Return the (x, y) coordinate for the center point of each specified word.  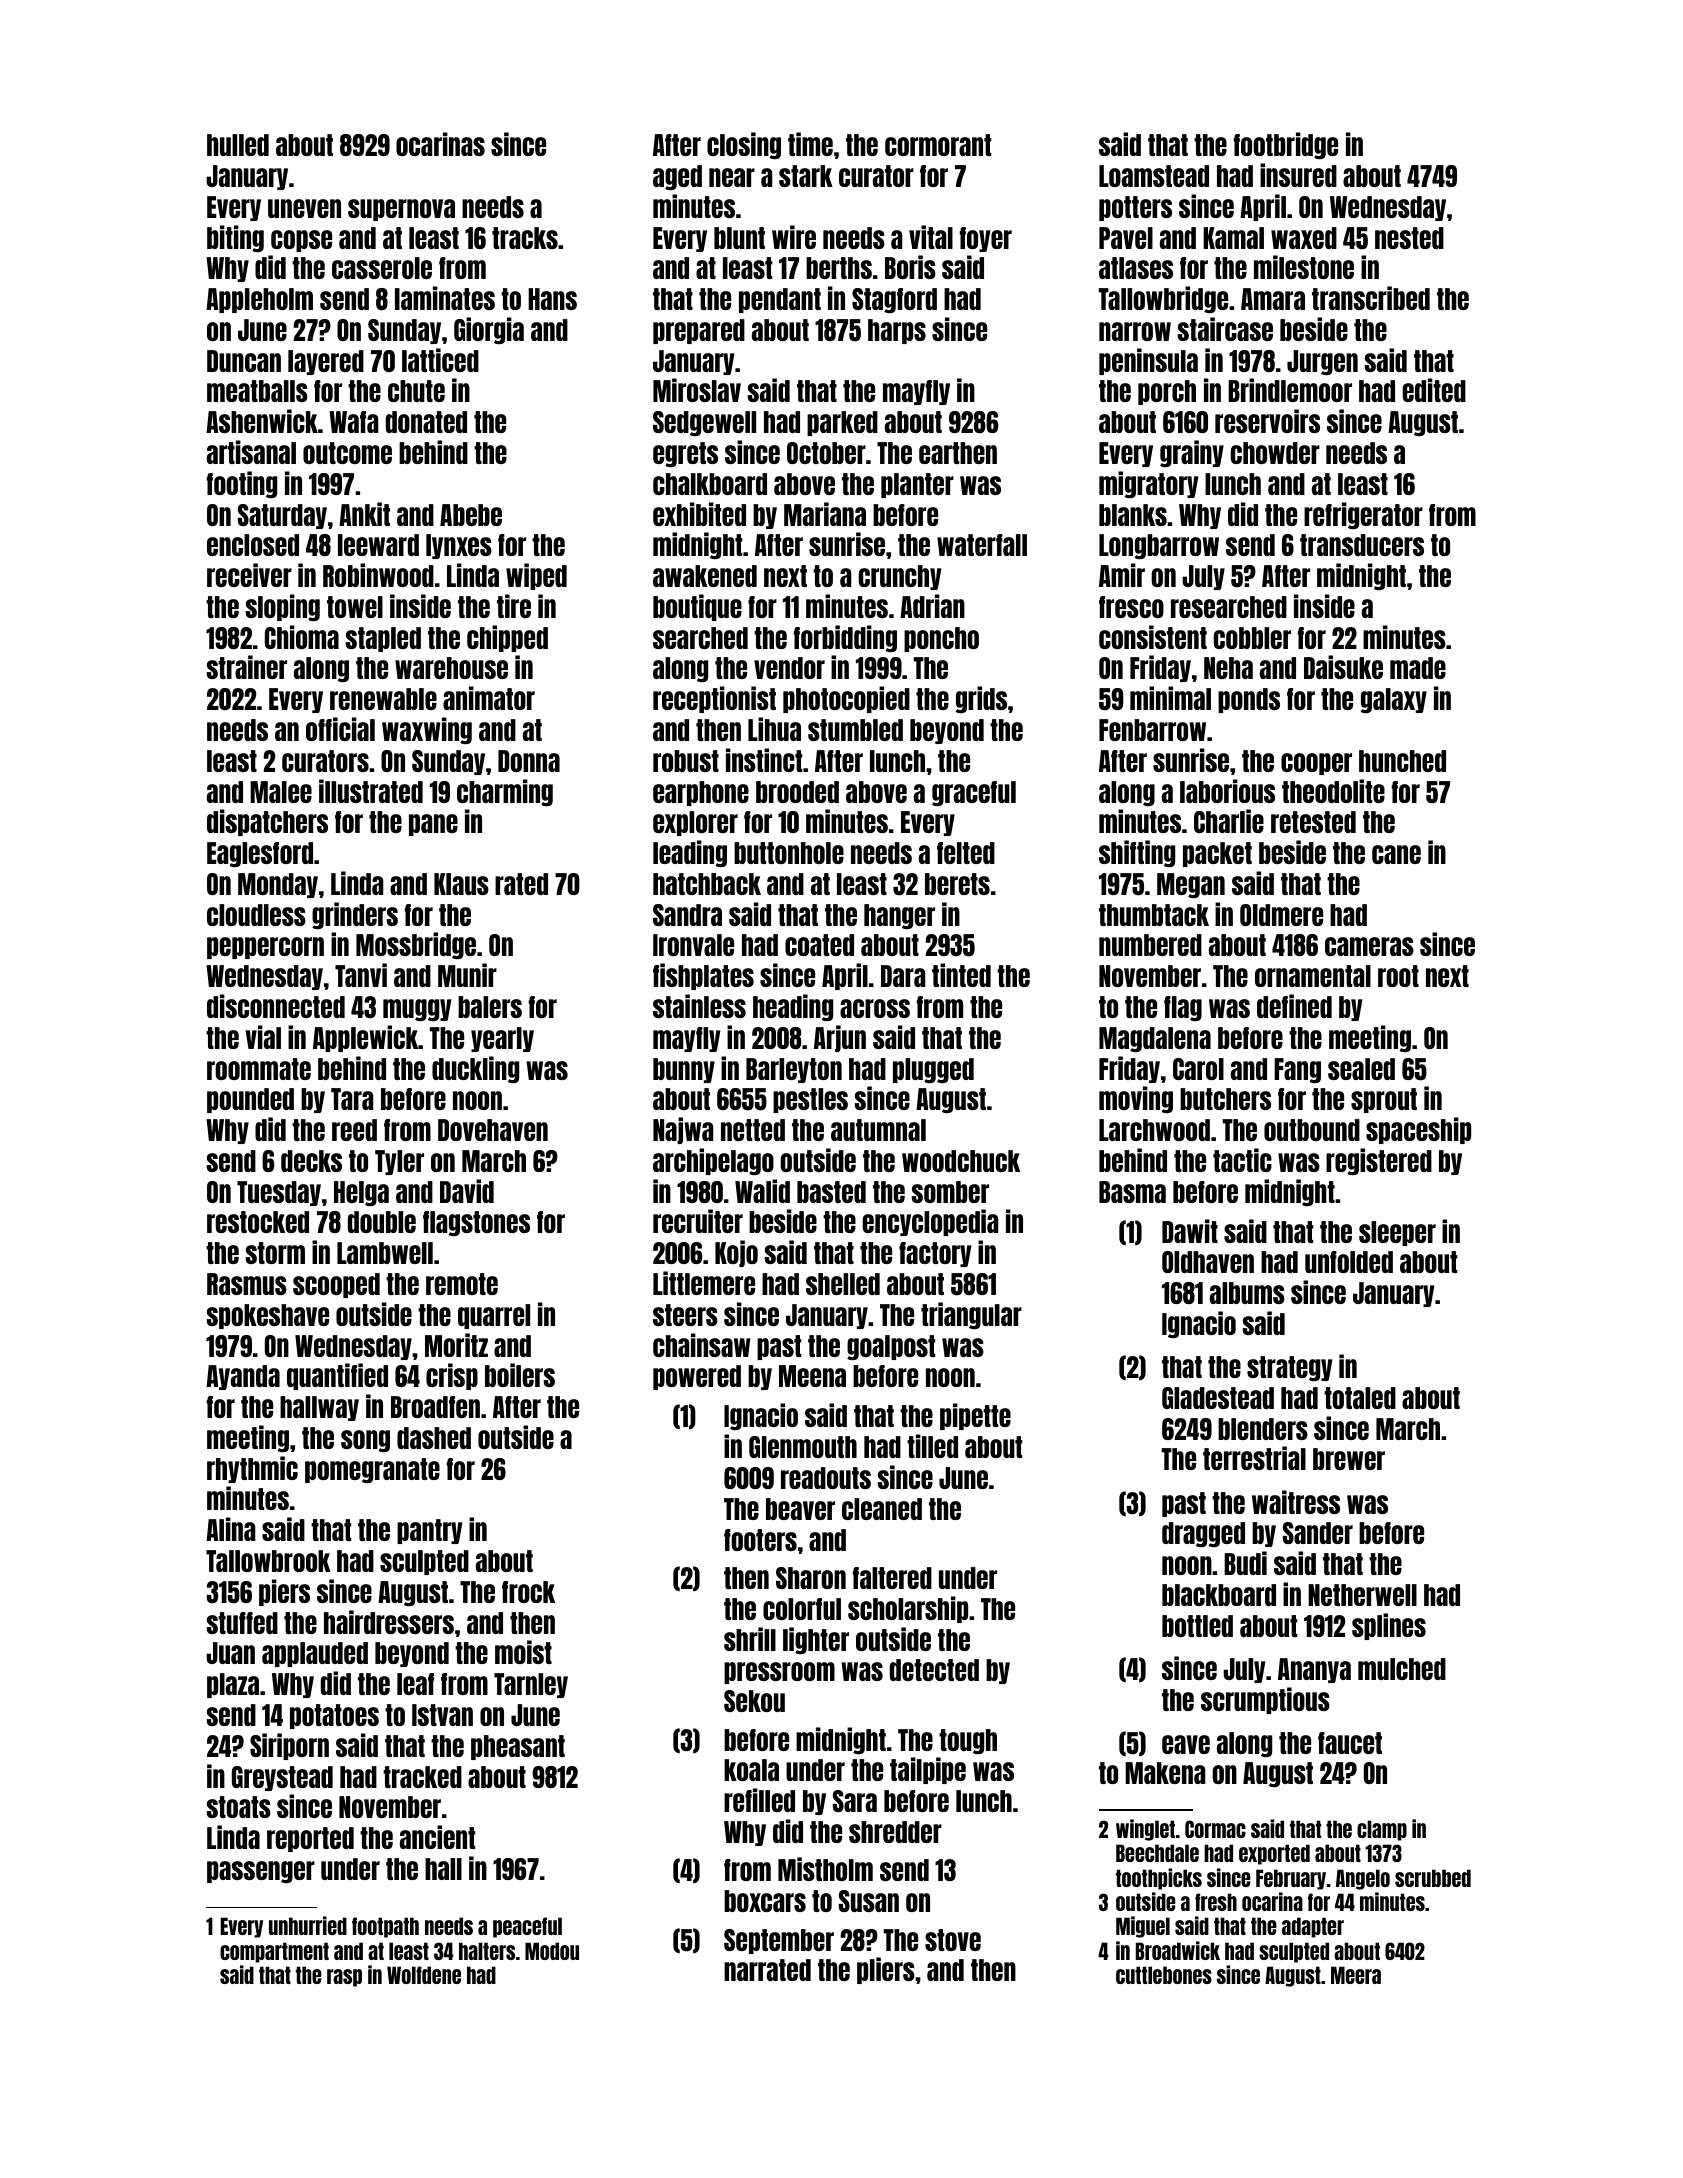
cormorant (938, 145)
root (1398, 976)
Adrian (932, 606)
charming (505, 792)
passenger (261, 1872)
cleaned (882, 1509)
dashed (434, 1438)
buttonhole (789, 853)
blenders (1263, 1429)
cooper (1316, 764)
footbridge (1285, 145)
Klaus (461, 884)
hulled (238, 145)
